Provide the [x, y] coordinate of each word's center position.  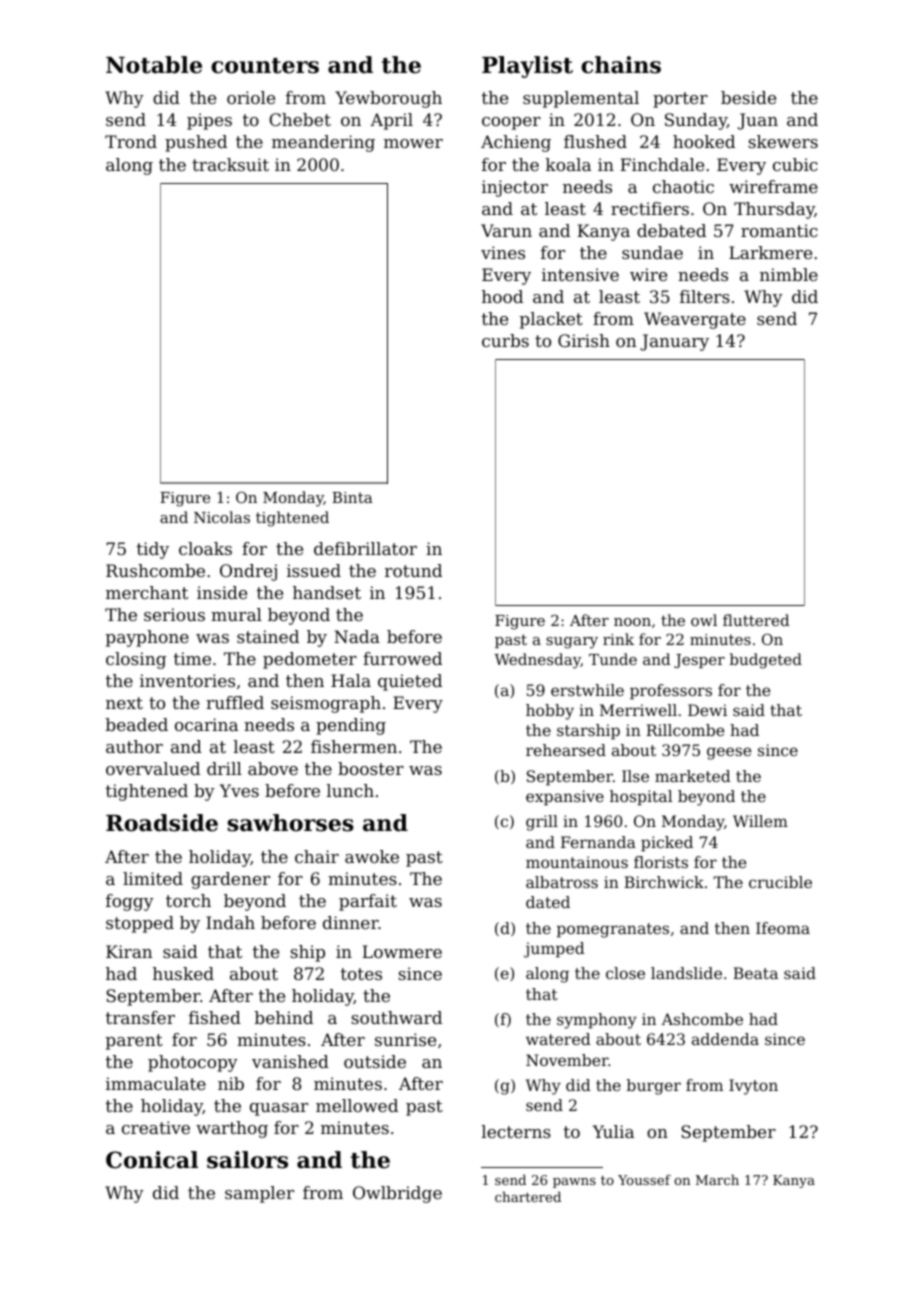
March [717, 1179]
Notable [154, 65]
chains [621, 65]
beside [748, 97]
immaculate [156, 1083]
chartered [528, 1196]
